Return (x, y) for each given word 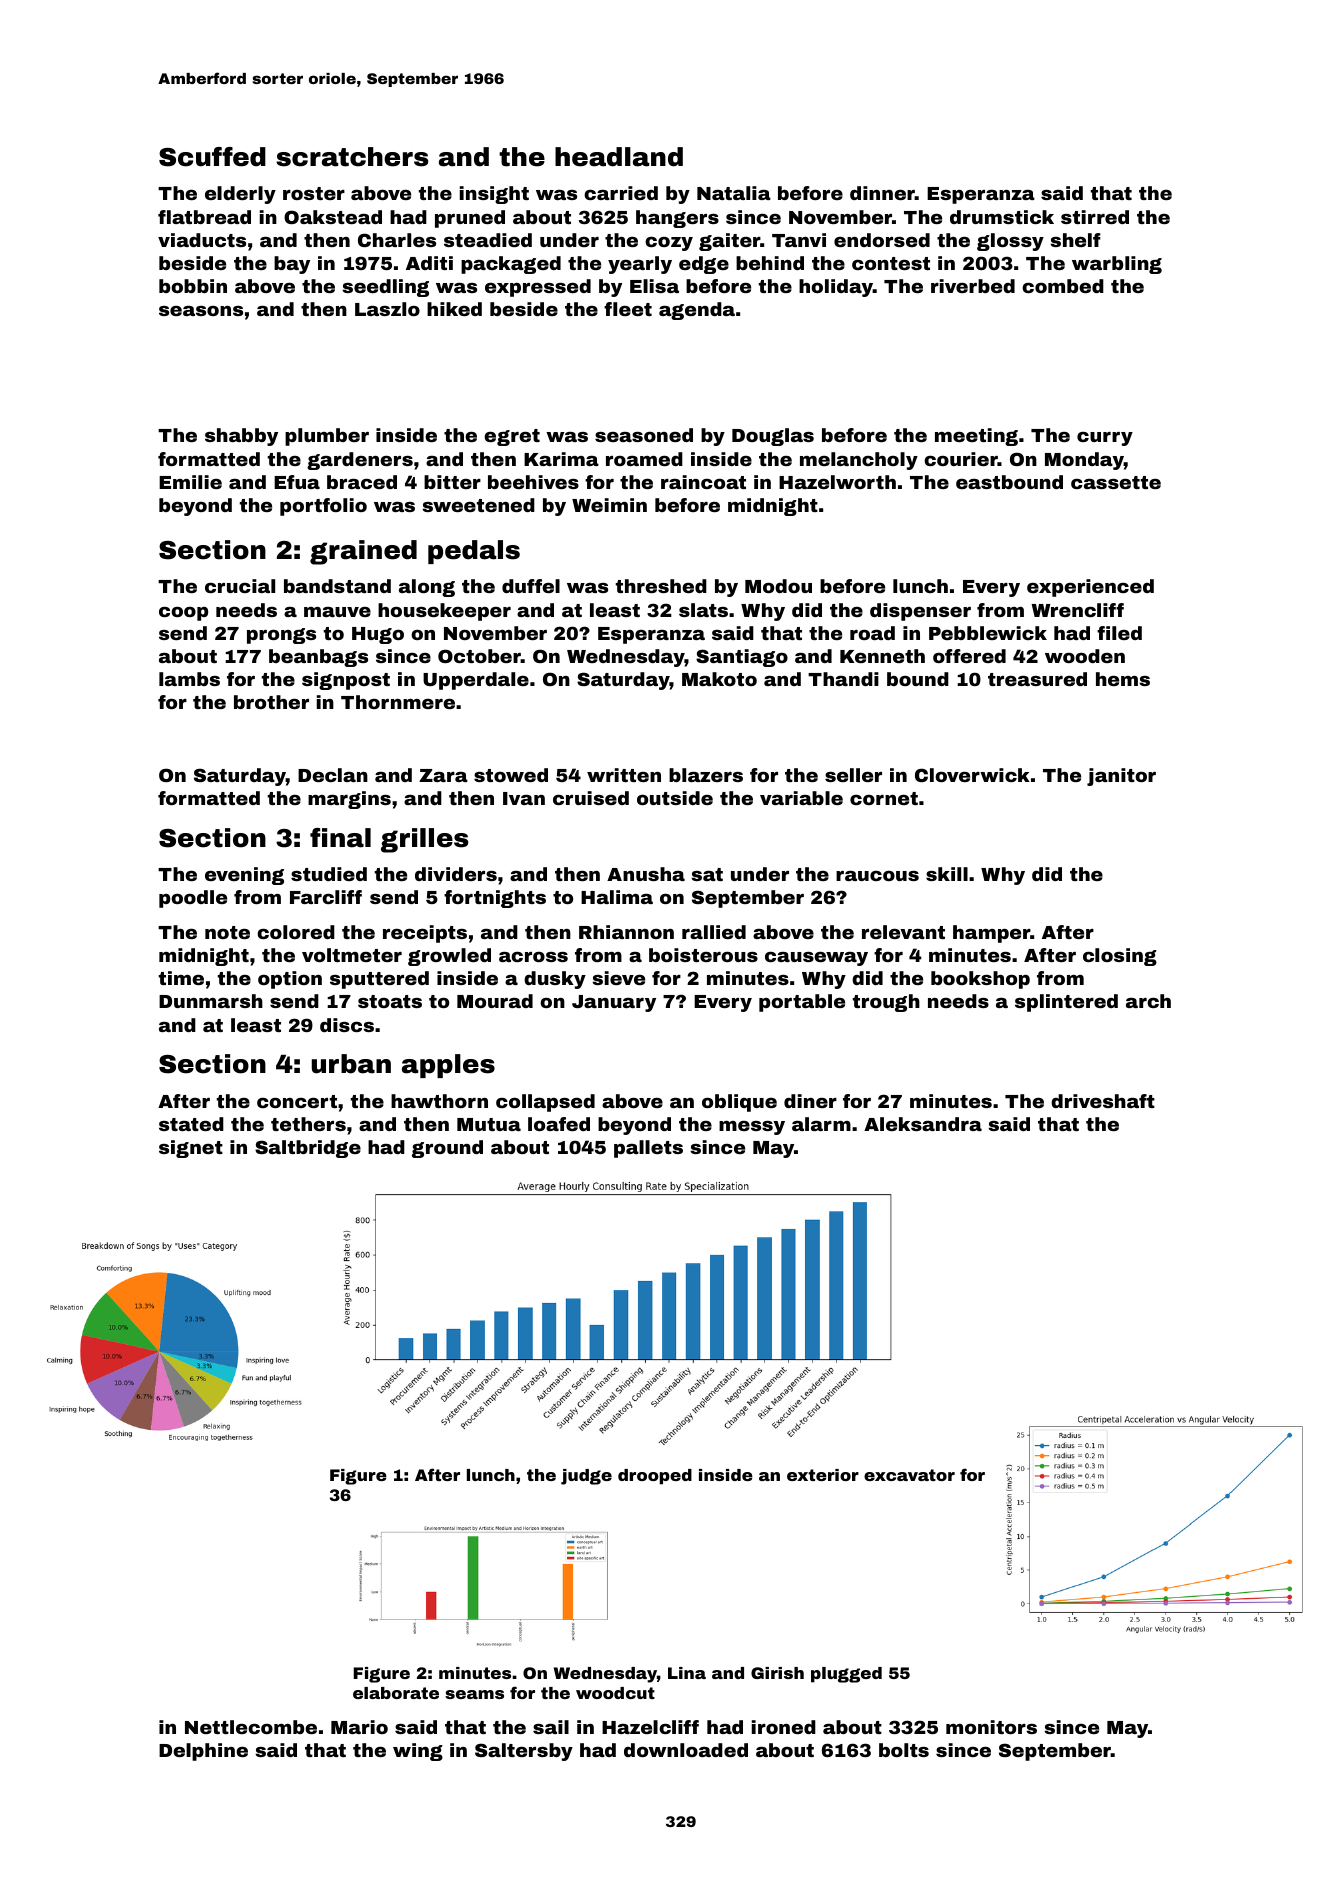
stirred (1095, 217)
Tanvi (799, 240)
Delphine (203, 1752)
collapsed (545, 1103)
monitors (991, 1727)
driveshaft (1103, 1101)
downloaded (686, 1750)
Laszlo (387, 309)
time (181, 978)
